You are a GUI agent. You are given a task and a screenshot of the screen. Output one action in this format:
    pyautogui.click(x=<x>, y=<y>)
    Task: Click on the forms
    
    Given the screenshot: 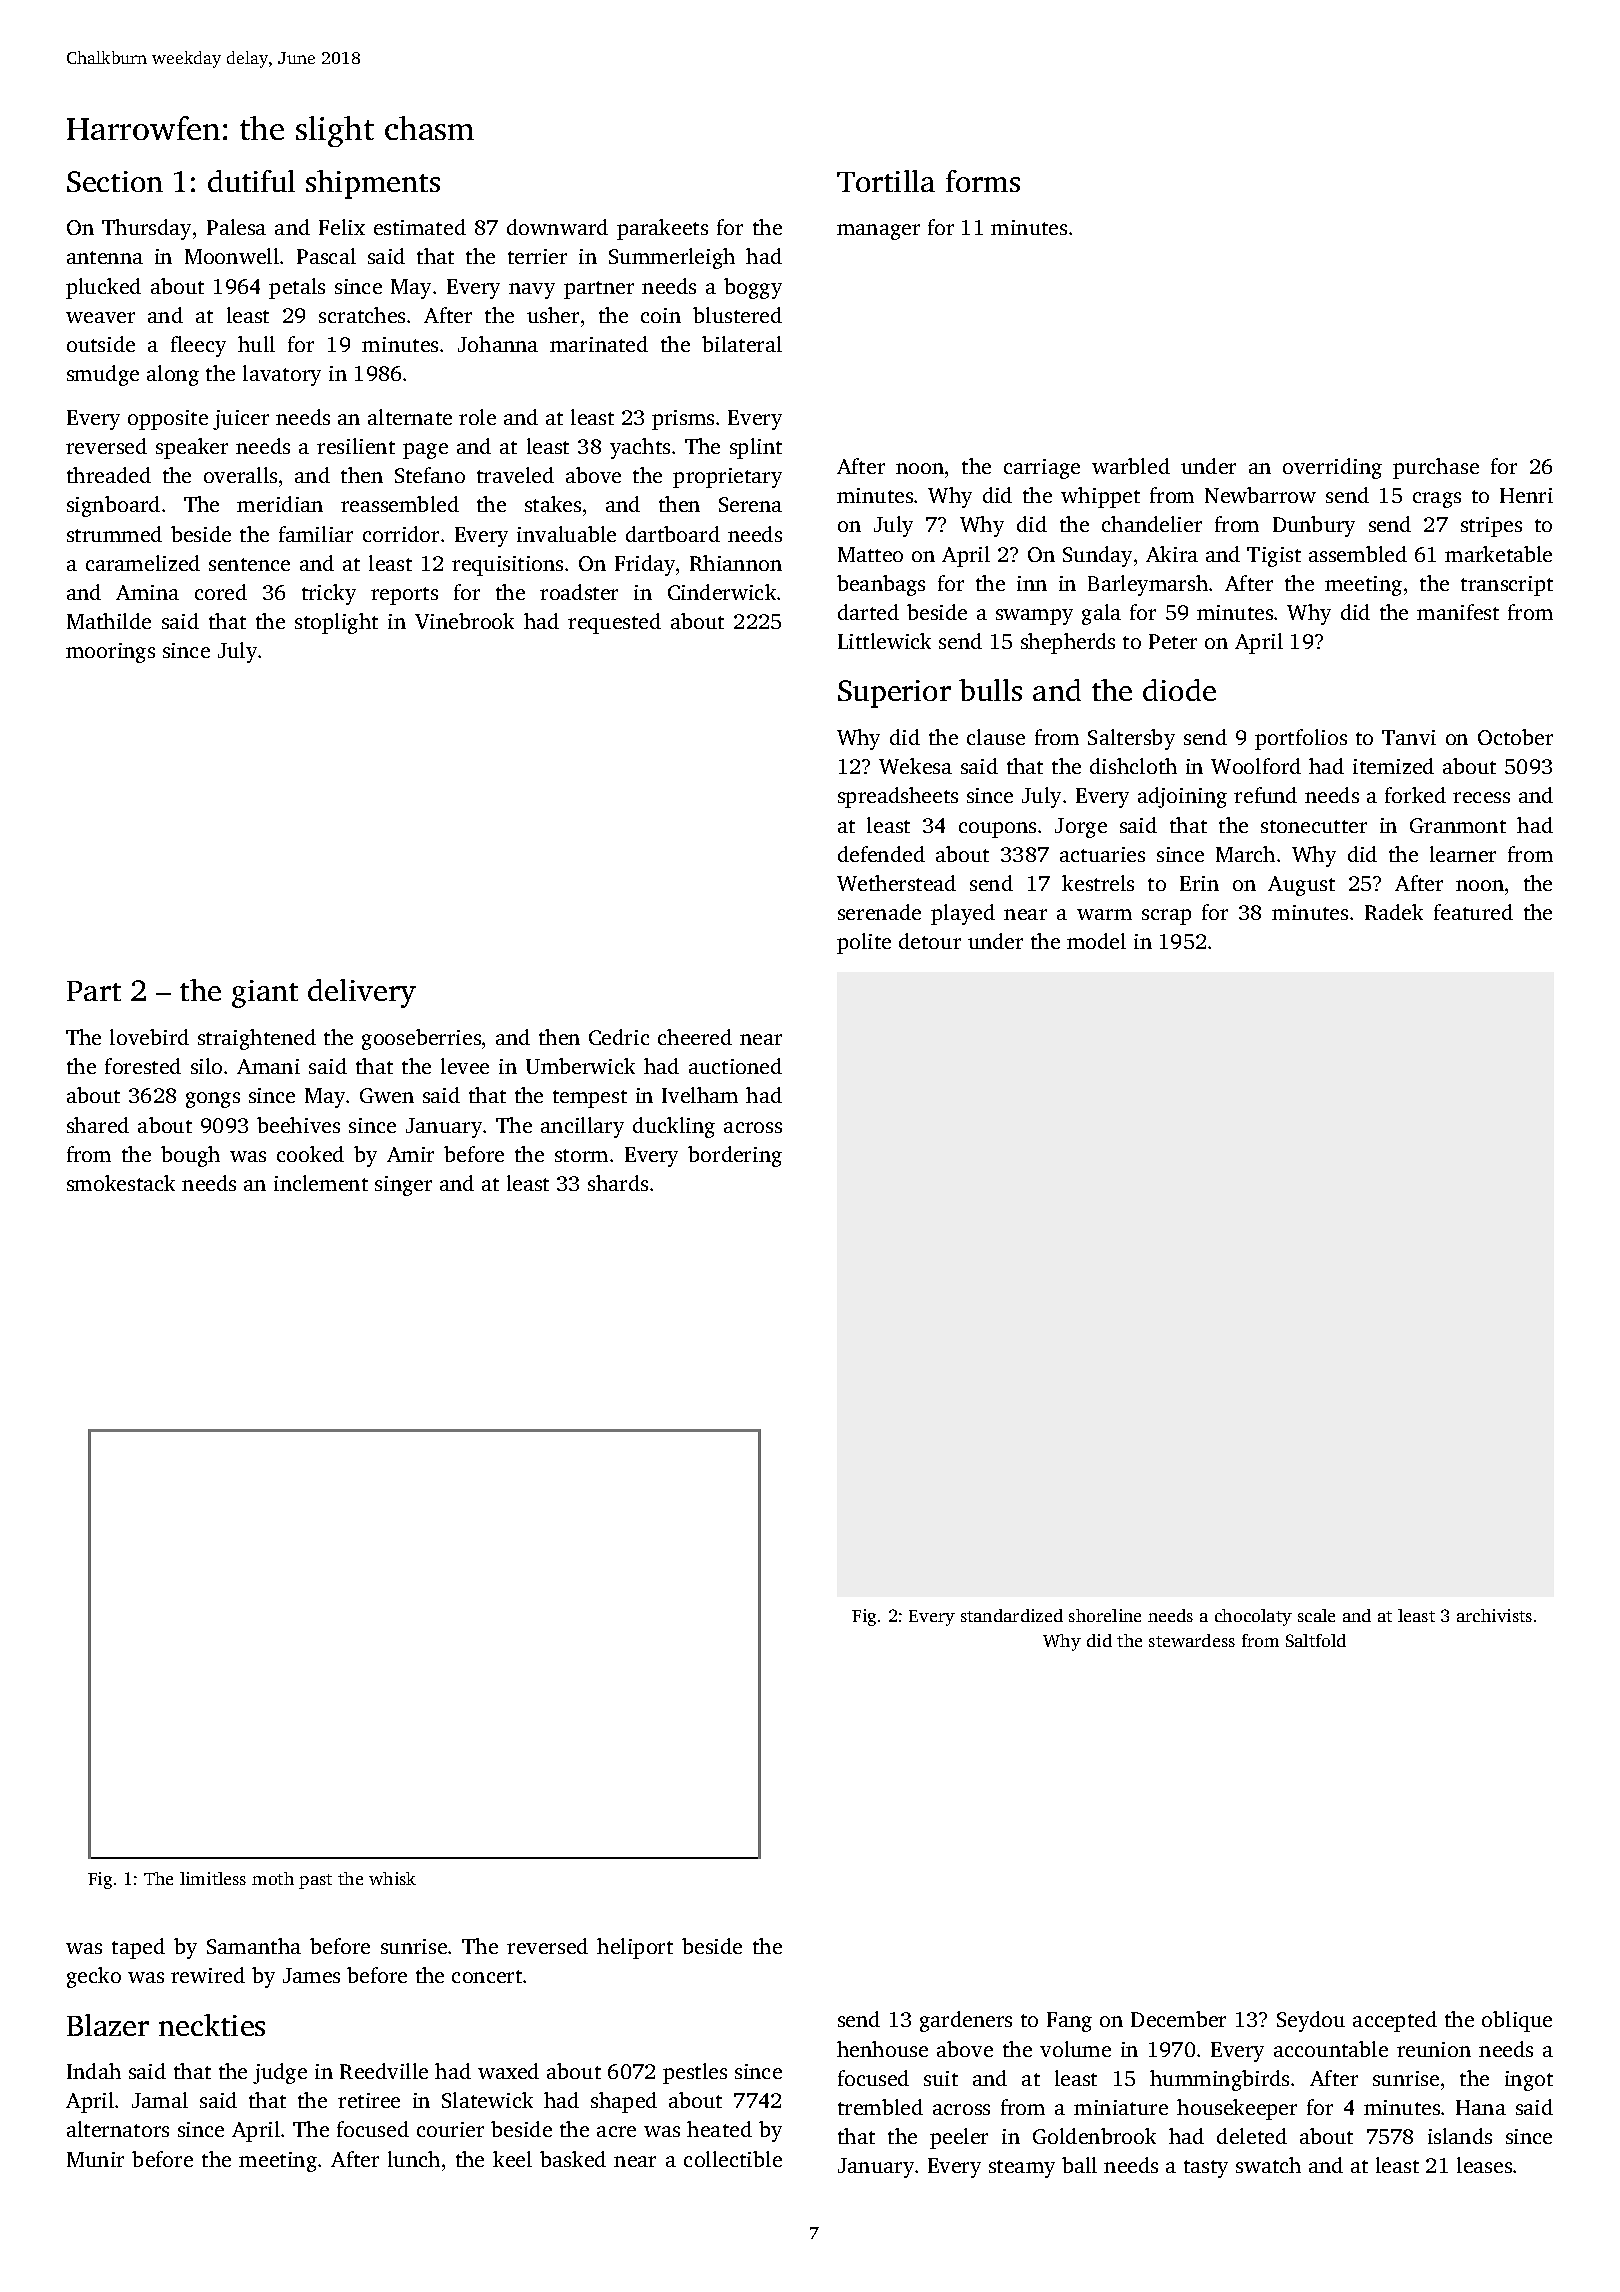 What is the action you would take?
    pyautogui.click(x=983, y=181)
